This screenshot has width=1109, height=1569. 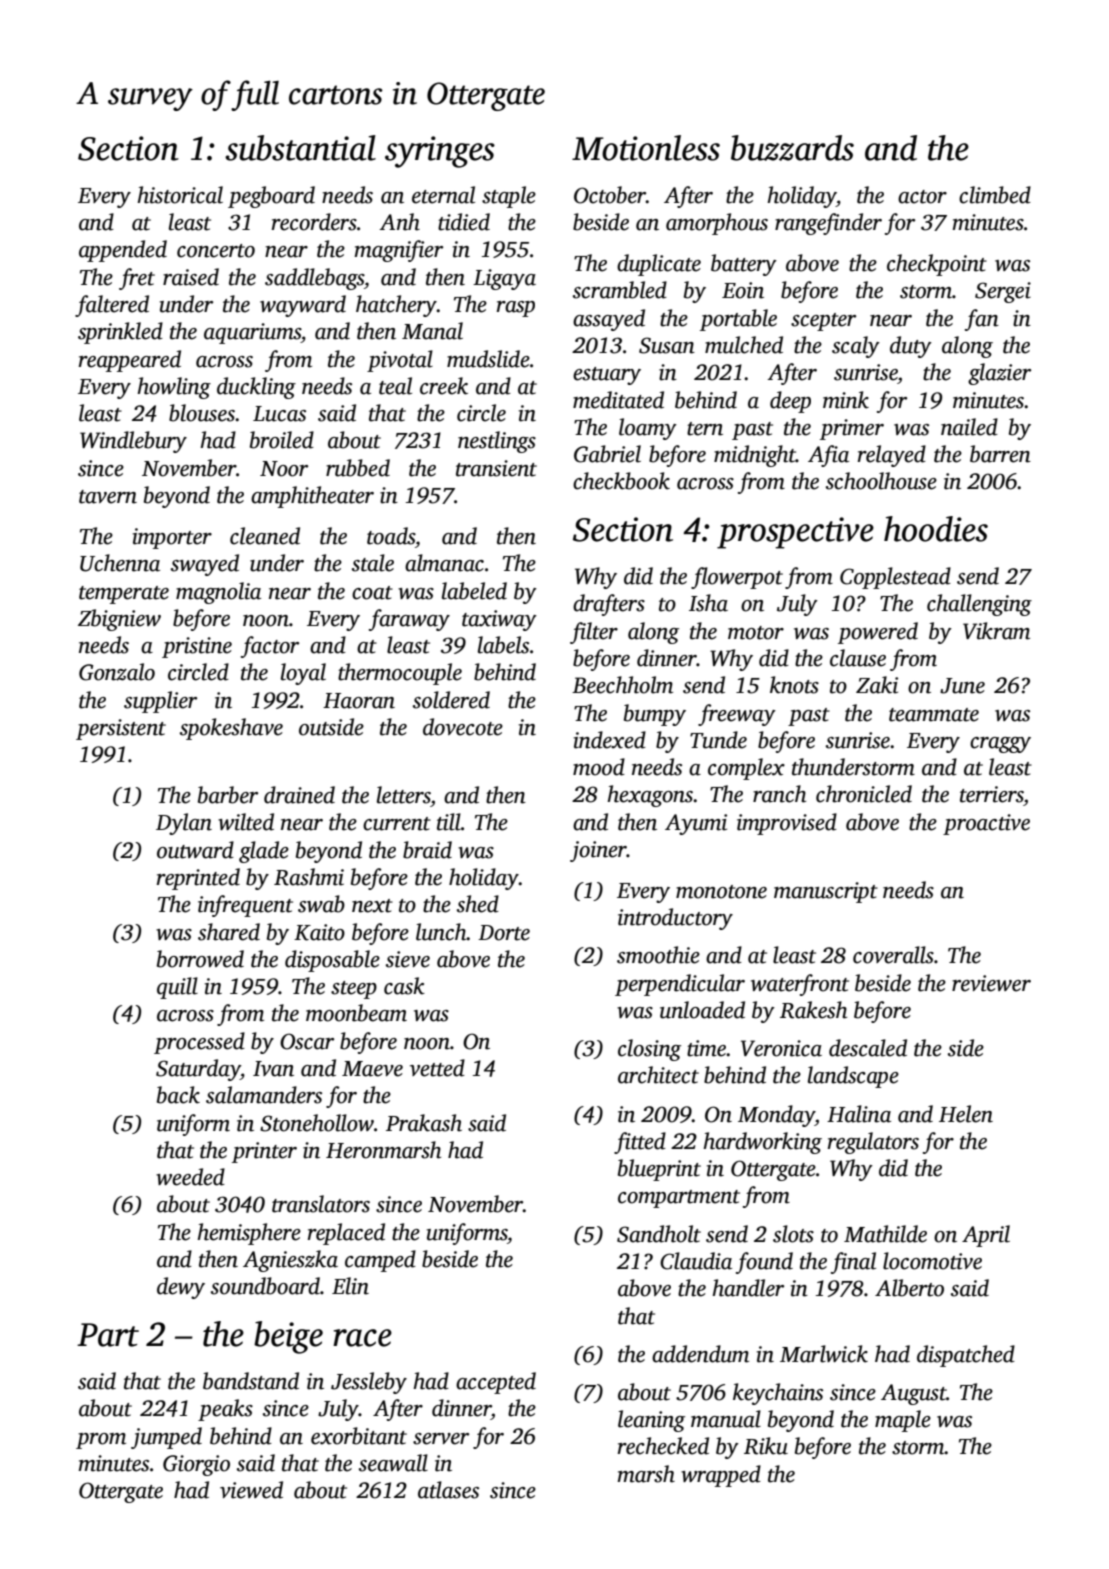 I want to click on substantial, so click(x=300, y=148).
